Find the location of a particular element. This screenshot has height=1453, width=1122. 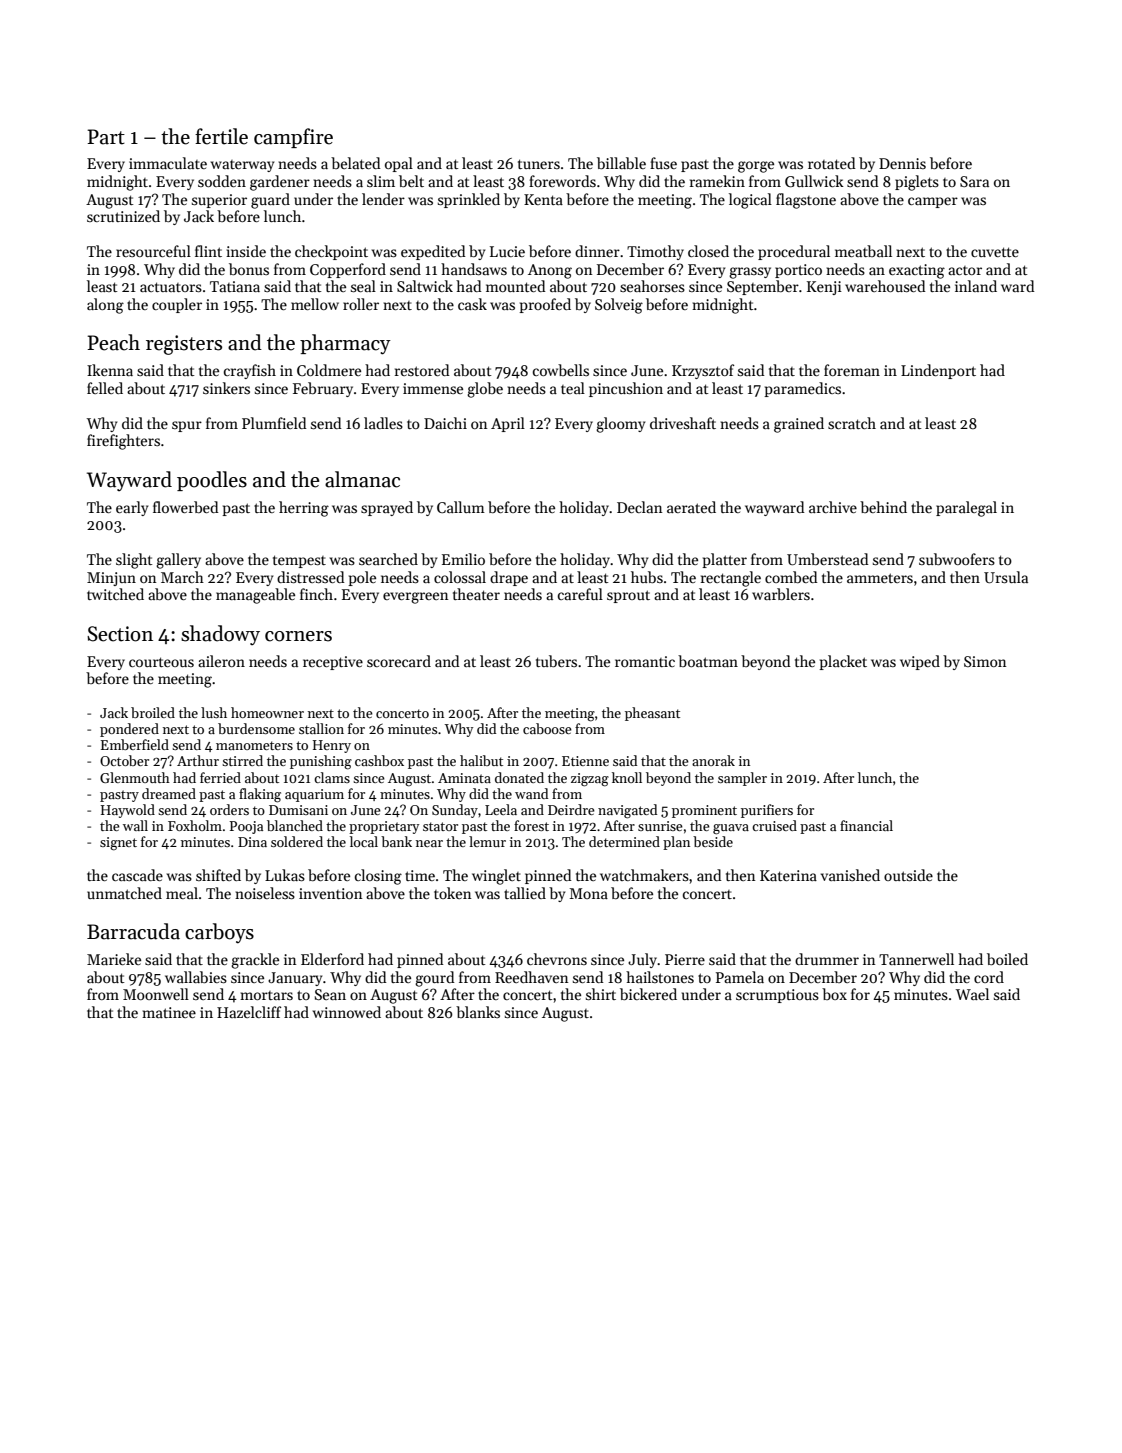

resourceful is located at coordinates (153, 251).
